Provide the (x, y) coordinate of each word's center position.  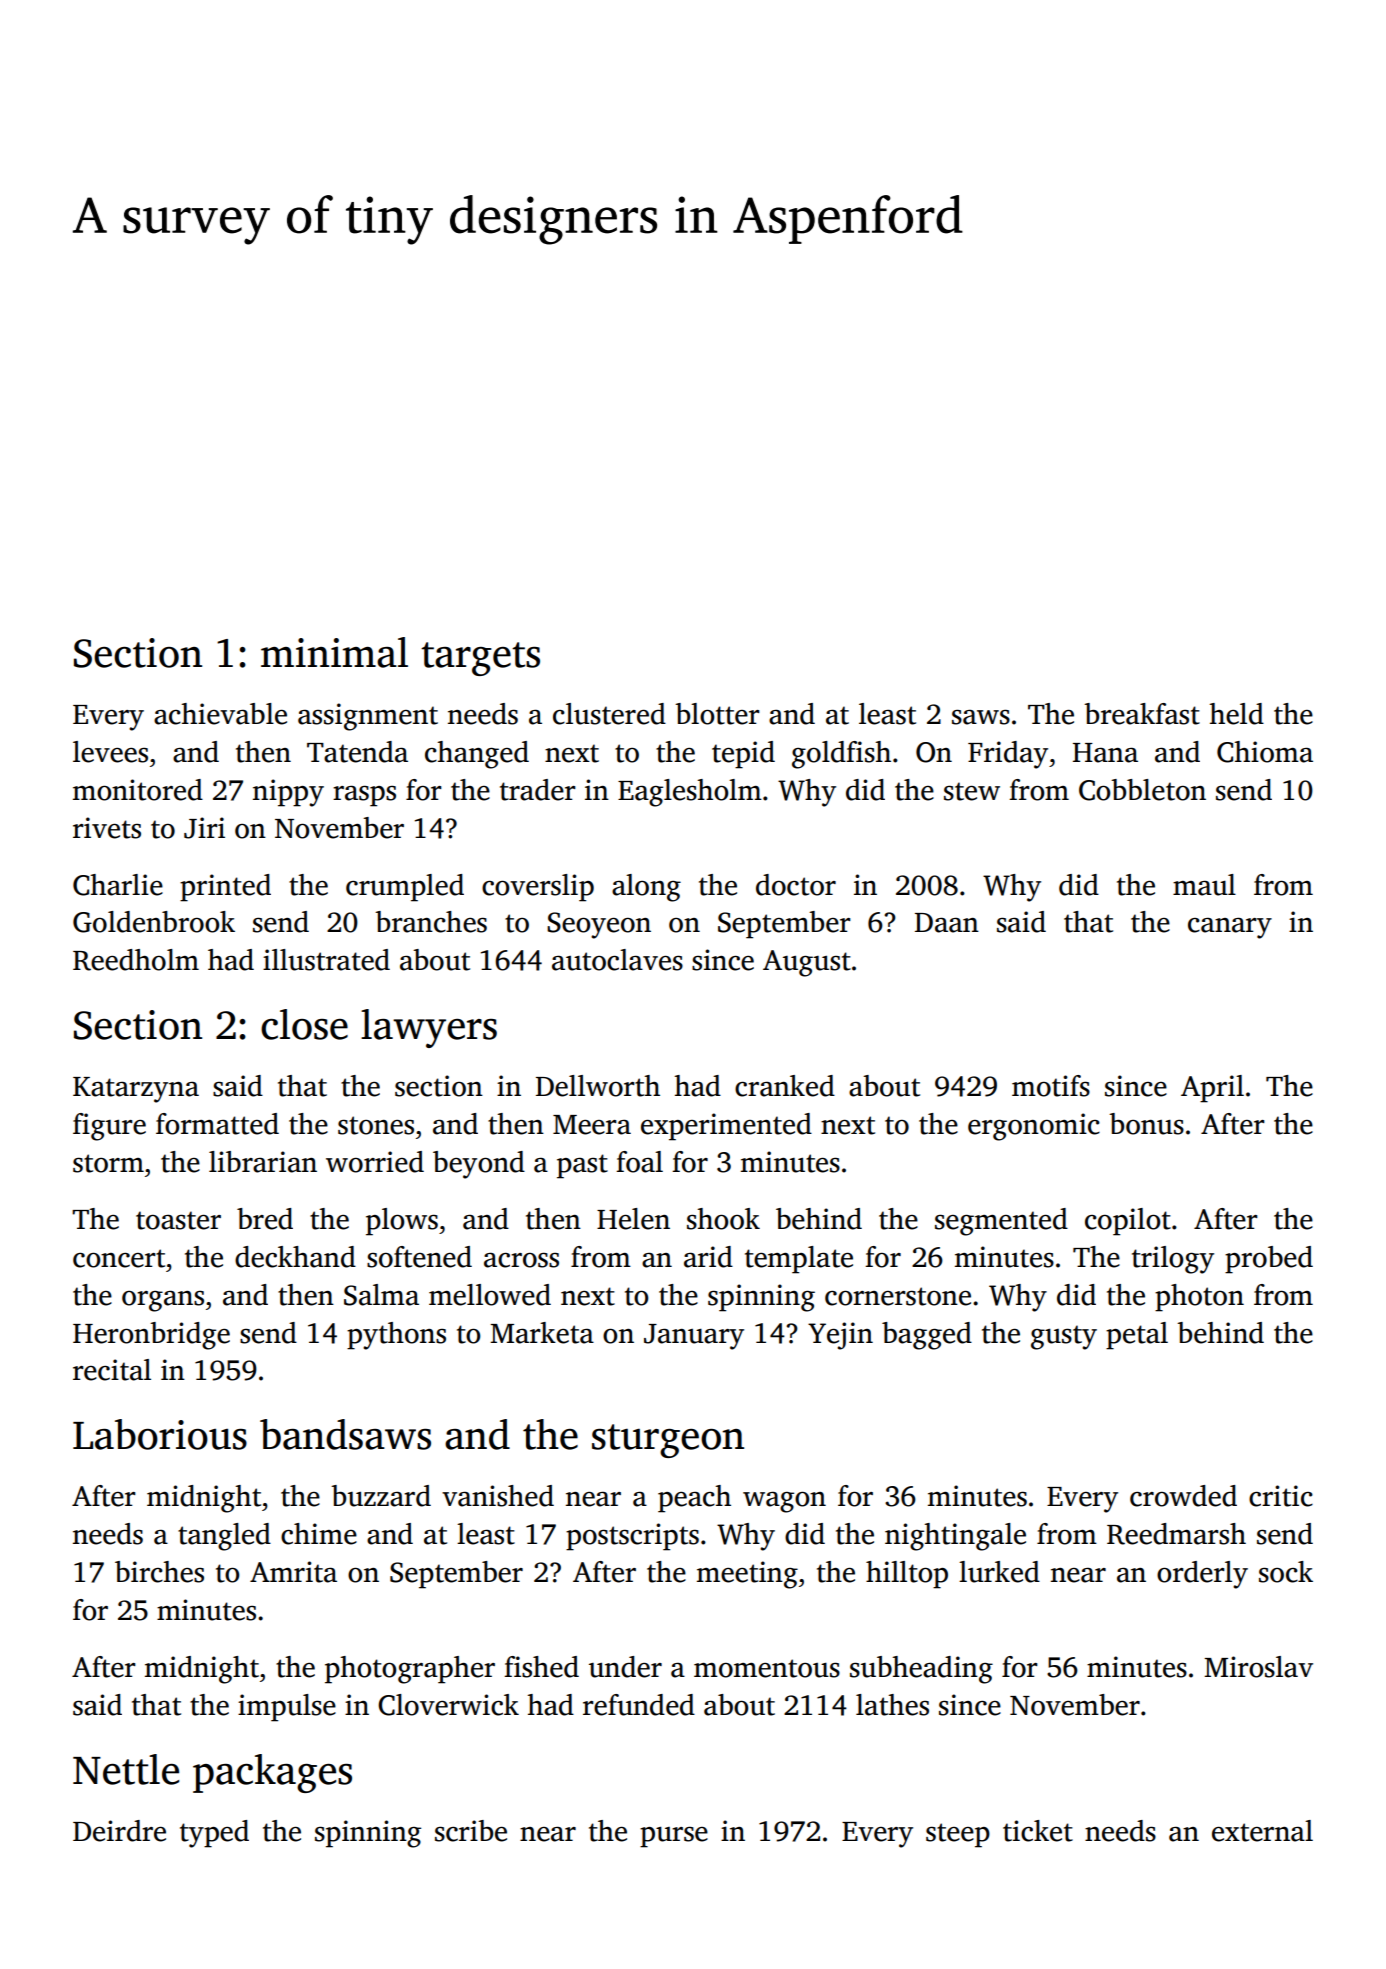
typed (214, 1834)
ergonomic (1034, 1127)
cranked (785, 1086)
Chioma (1265, 752)
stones (376, 1125)
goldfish (841, 755)
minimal (334, 652)
